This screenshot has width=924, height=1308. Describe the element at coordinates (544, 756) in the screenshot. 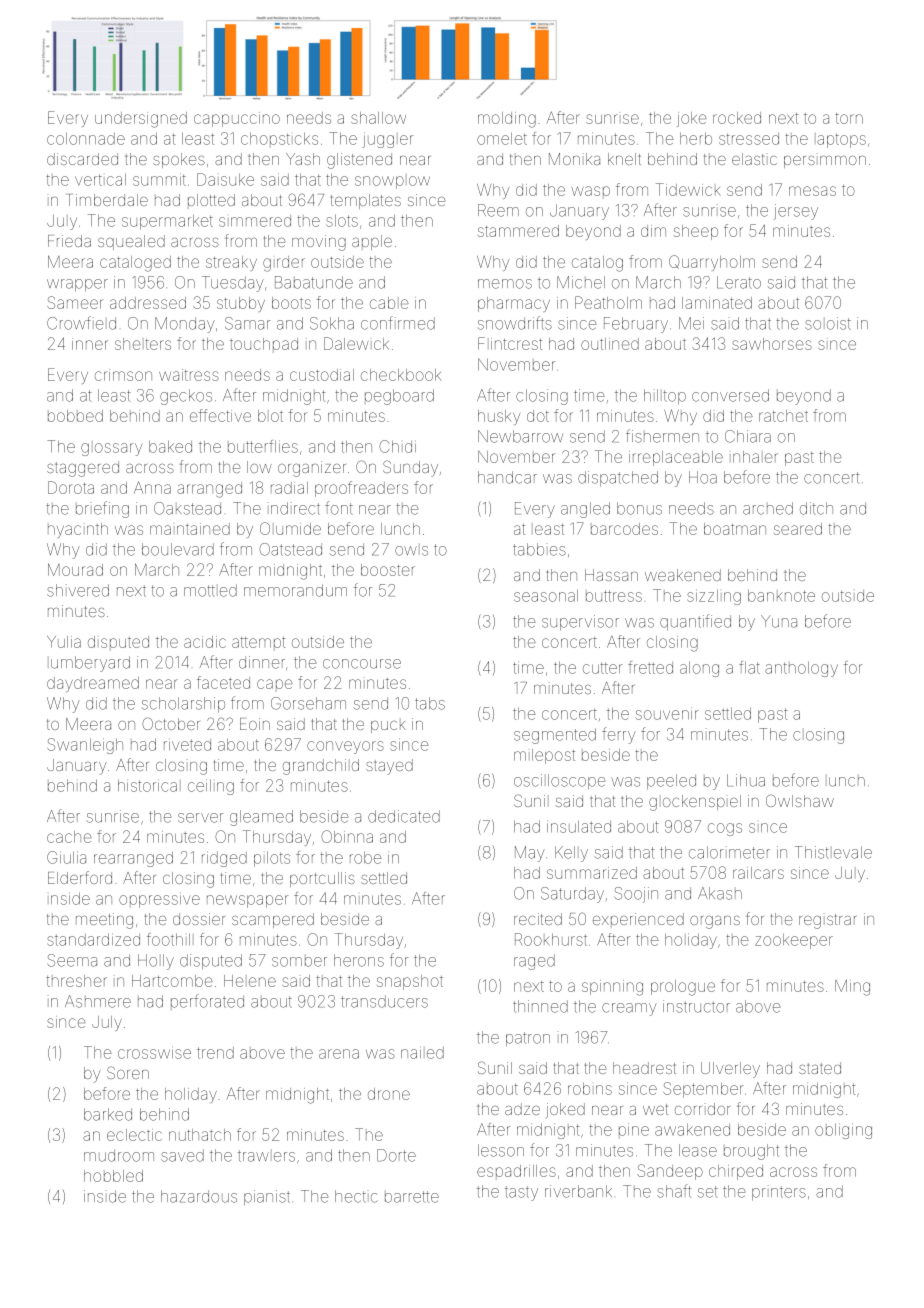

I see `milepost` at that location.
